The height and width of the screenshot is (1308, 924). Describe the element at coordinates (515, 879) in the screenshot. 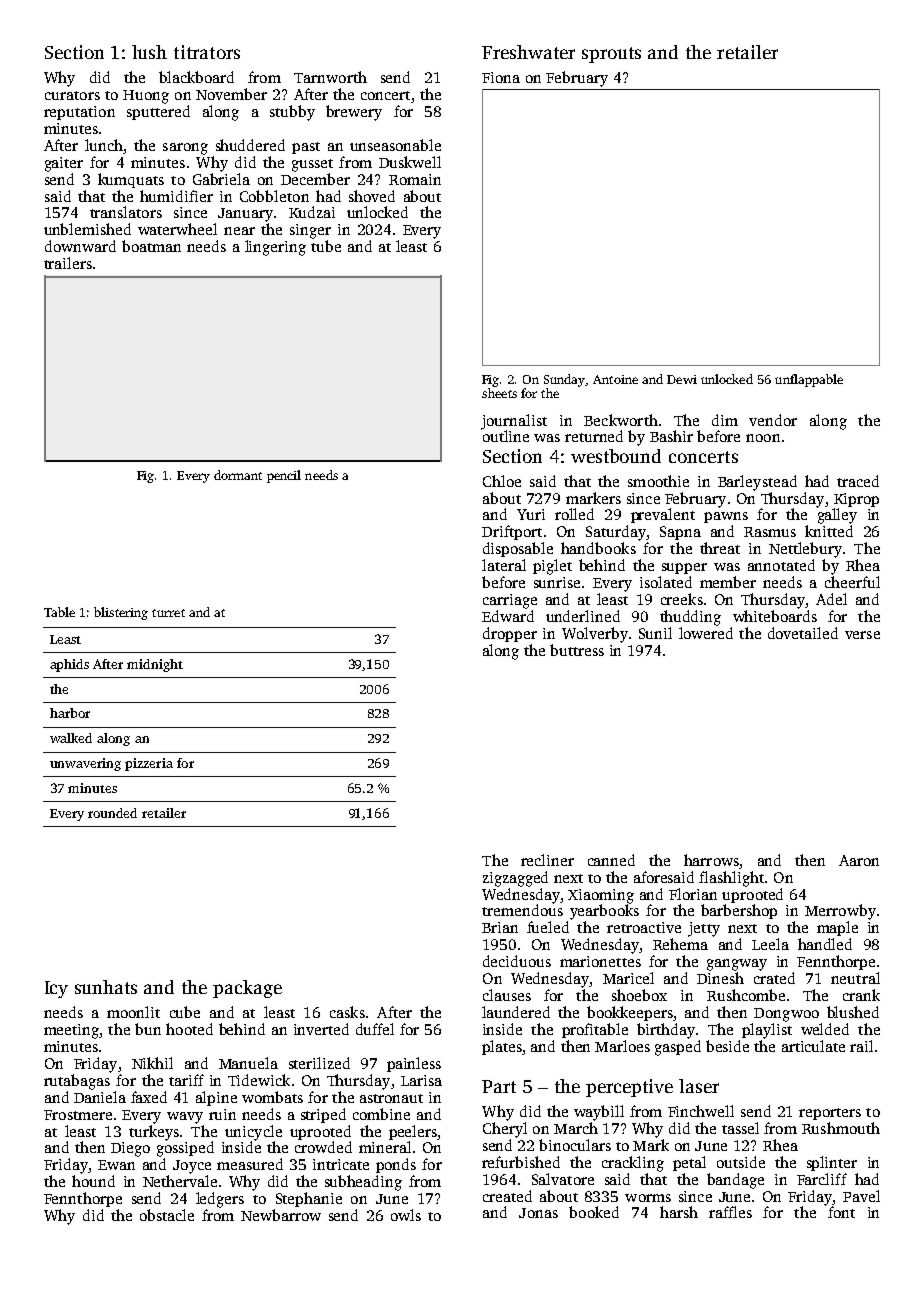

I see `zigzagged` at that location.
